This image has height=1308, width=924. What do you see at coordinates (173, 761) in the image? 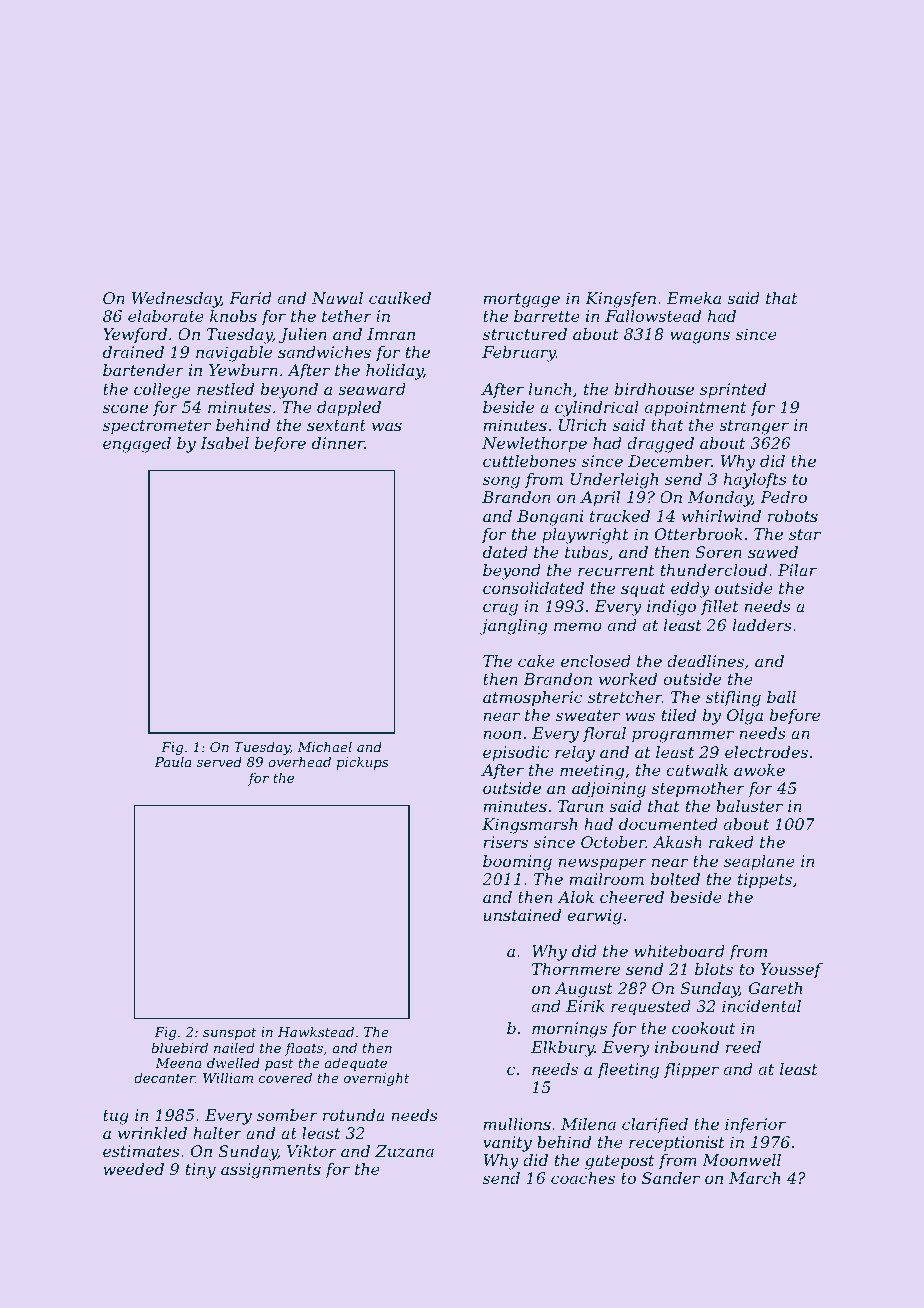
I see `Paula` at bounding box center [173, 761].
